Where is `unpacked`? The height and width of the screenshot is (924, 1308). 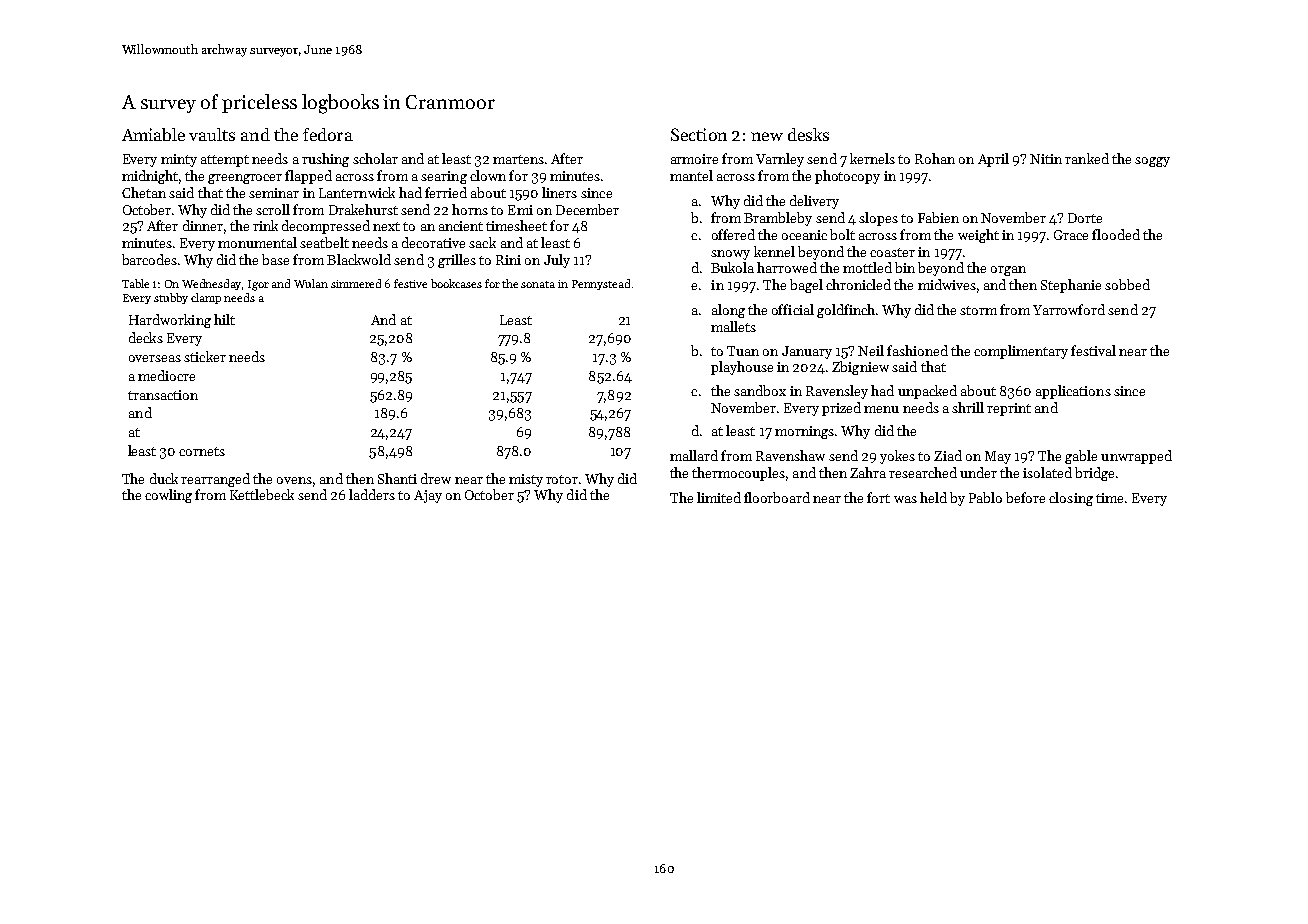
unpacked is located at coordinates (927, 392).
